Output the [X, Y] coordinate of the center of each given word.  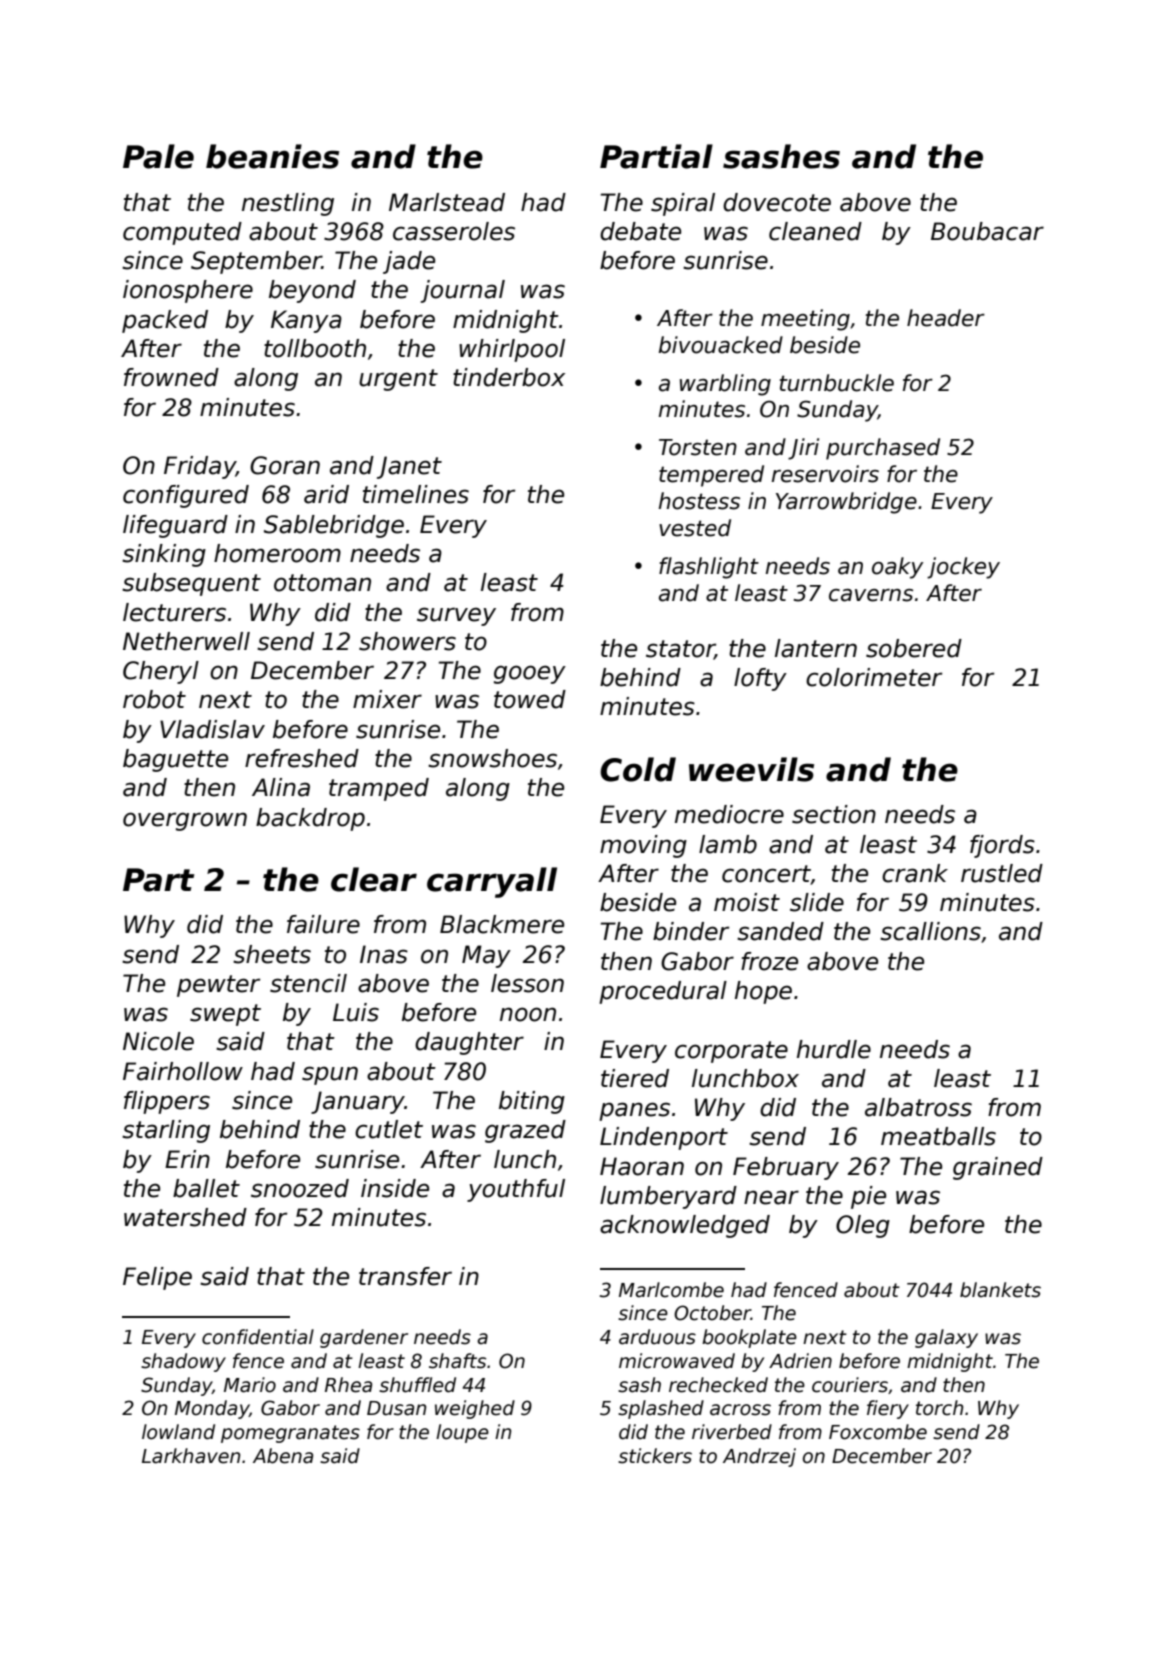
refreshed [302, 758]
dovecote [777, 202]
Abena [283, 1456]
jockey [963, 568]
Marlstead [447, 202]
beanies [272, 156]
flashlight [709, 568]
